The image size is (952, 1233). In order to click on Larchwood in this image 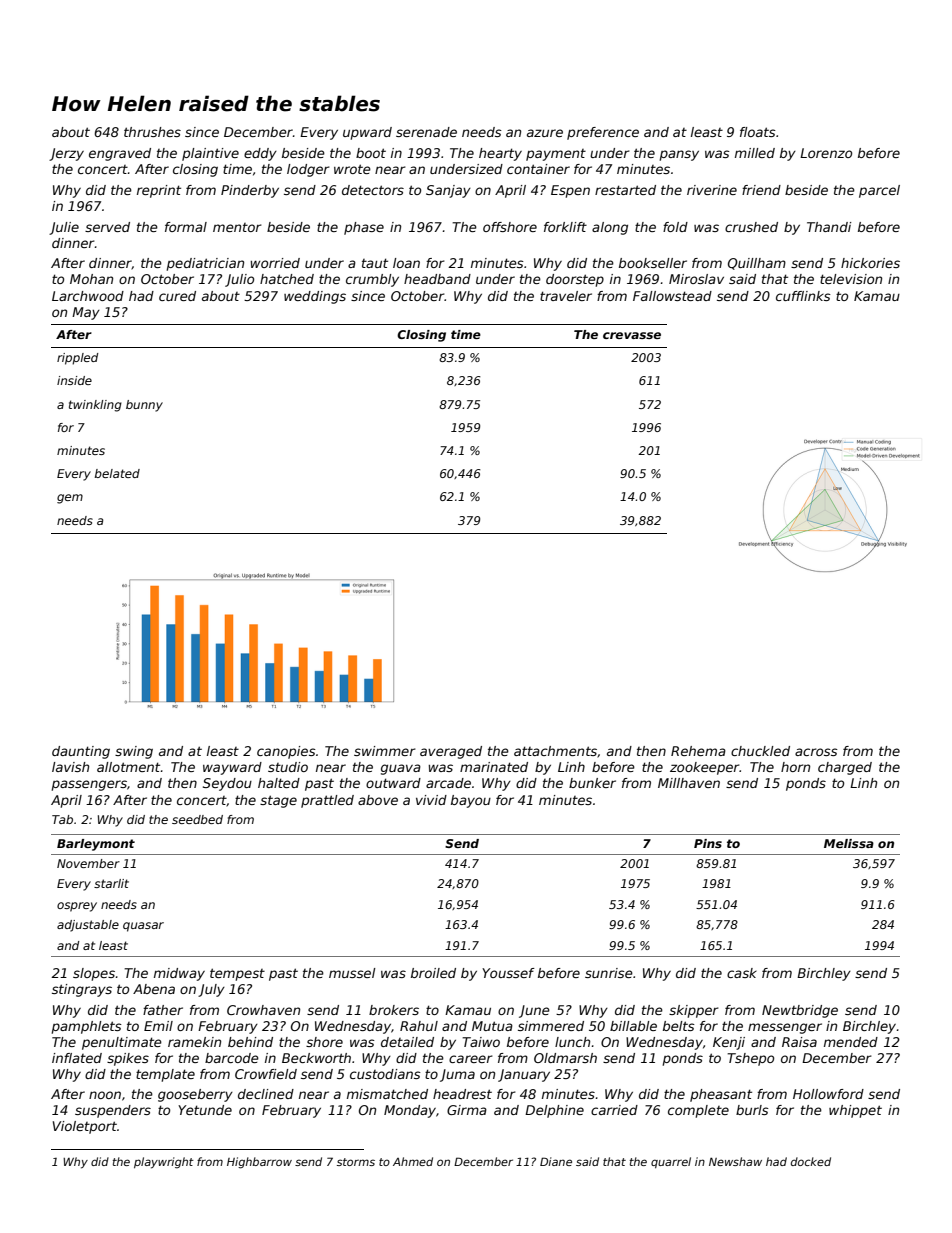, I will do `click(88, 296)`.
